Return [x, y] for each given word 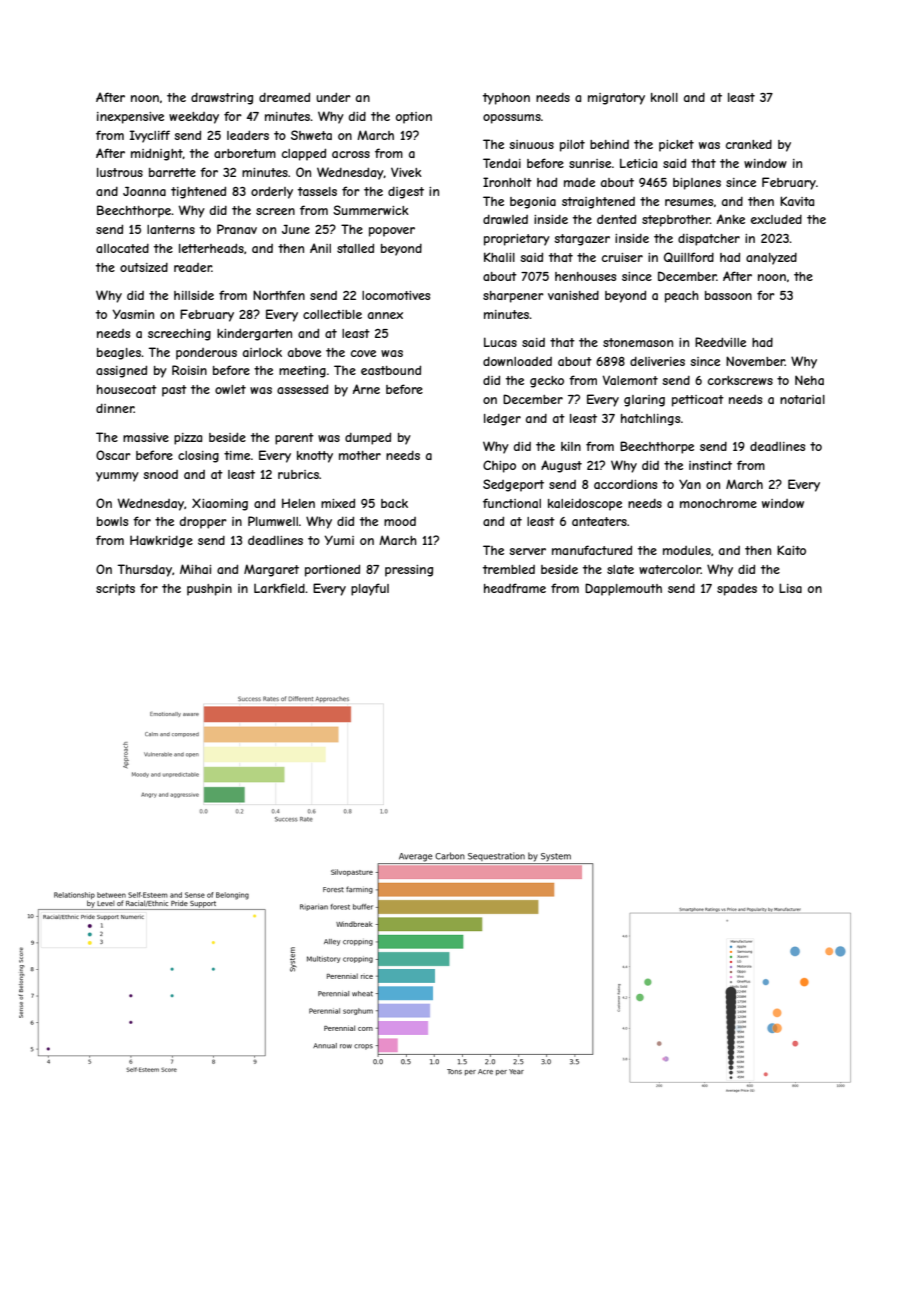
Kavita [797, 201]
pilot [572, 146]
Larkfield [279, 588]
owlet [230, 389]
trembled [509, 569]
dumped [368, 438]
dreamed [284, 97]
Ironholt [507, 182]
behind [609, 144]
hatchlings [650, 420]
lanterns [171, 229]
